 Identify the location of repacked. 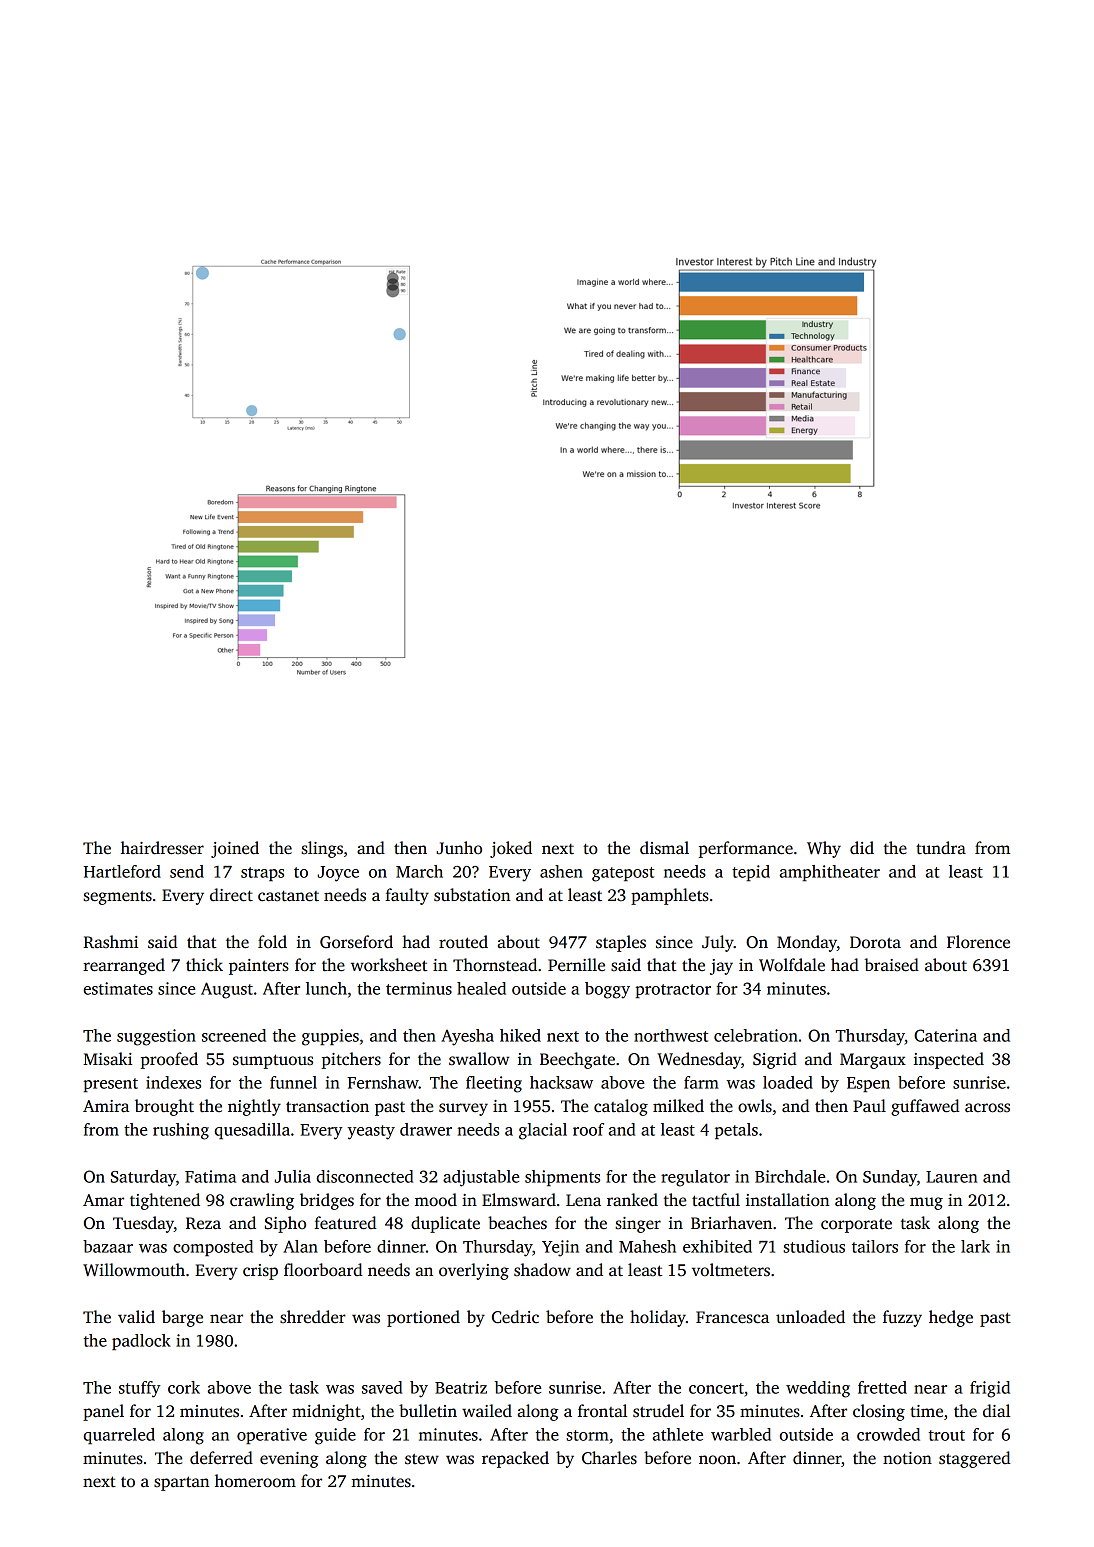
(515, 1459).
